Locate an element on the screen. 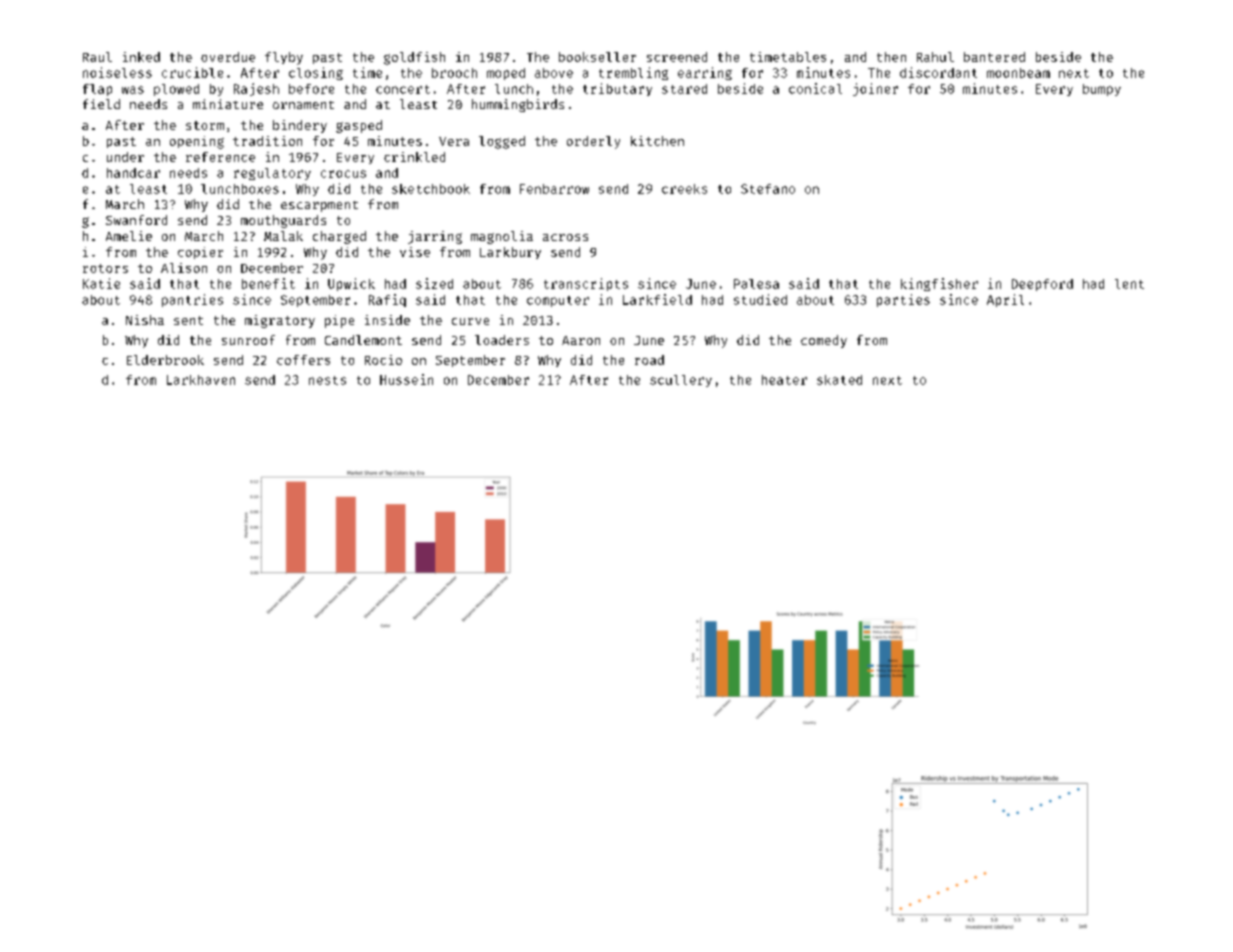 Image resolution: width=1233 pixels, height=952 pixels. Swanford is located at coordinates (136, 220).
